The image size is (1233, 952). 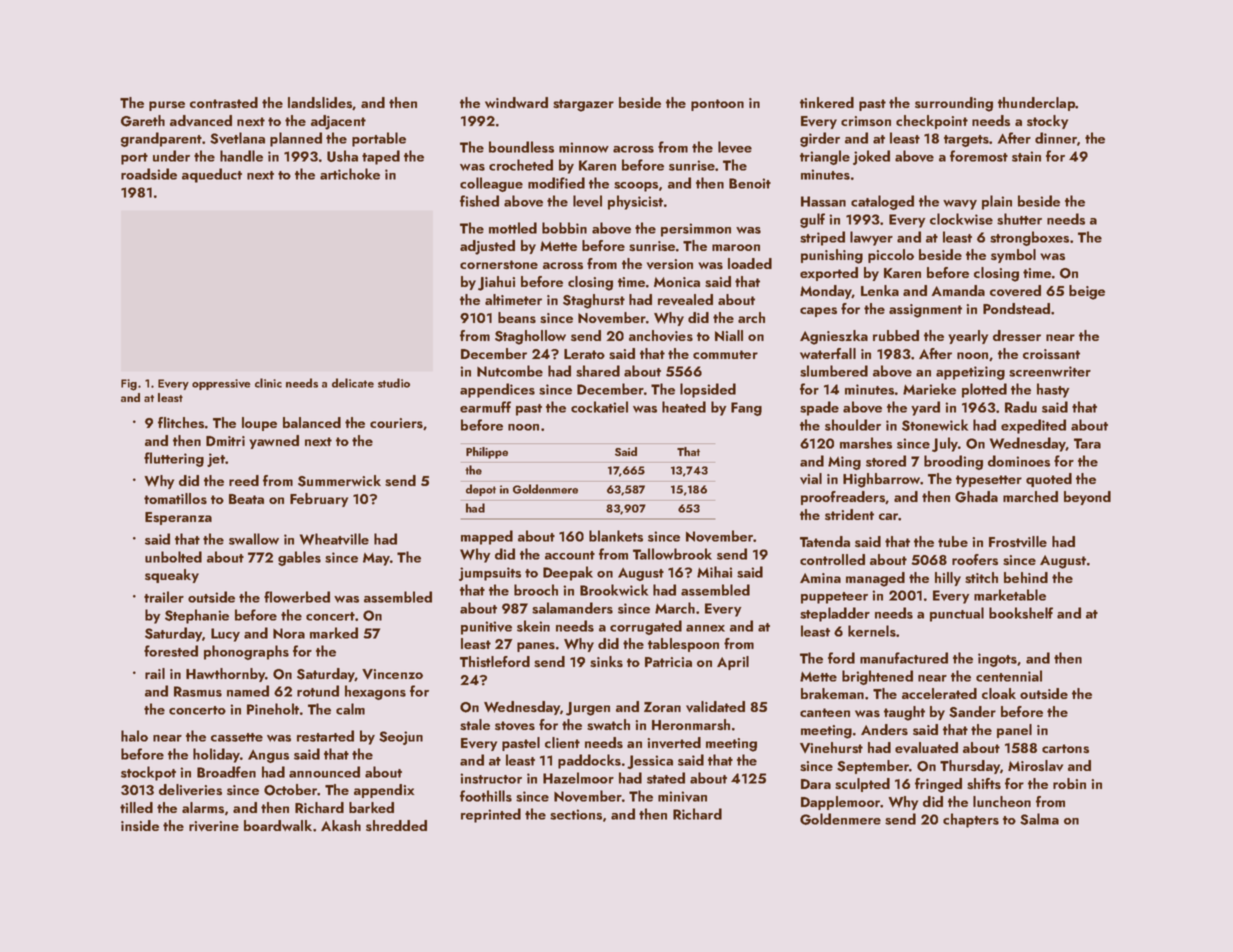 I want to click on proofreaders, so click(x=843, y=498).
